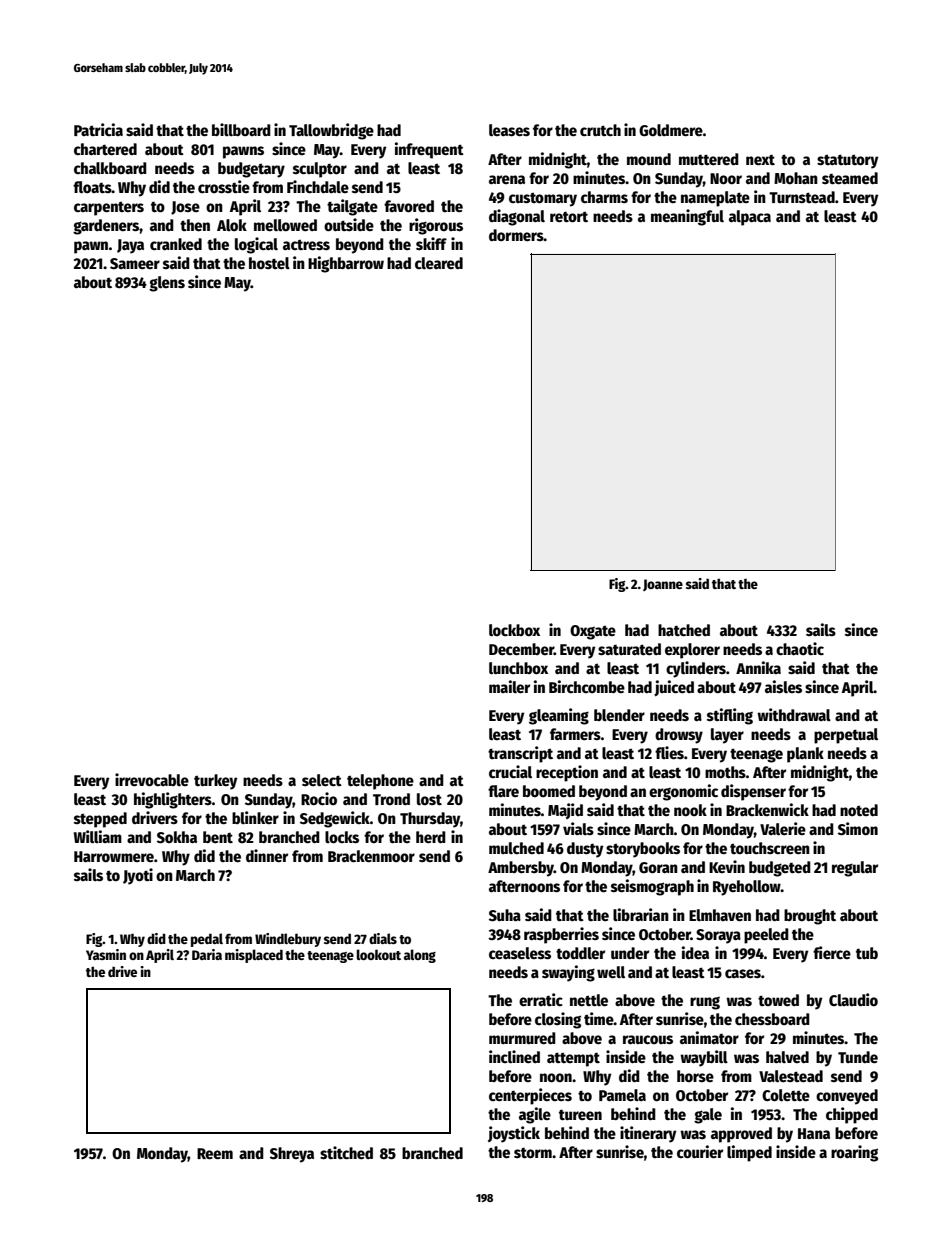  What do you see at coordinates (535, 1115) in the page?
I see `agile` at bounding box center [535, 1115].
